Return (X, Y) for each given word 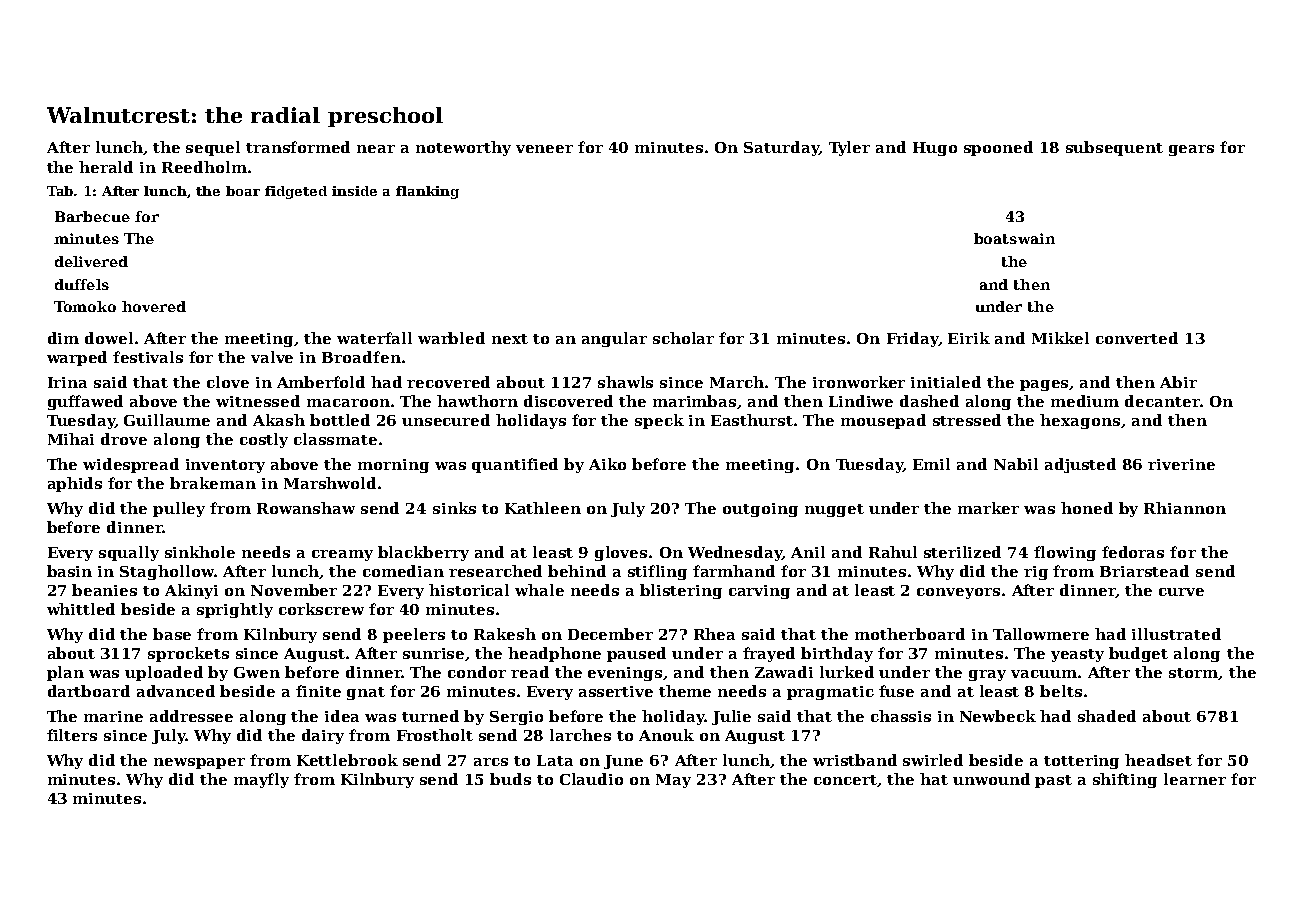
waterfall (374, 338)
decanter (1162, 401)
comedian (403, 571)
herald (106, 167)
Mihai (71, 439)
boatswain (1014, 238)
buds (510, 779)
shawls (625, 382)
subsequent (1114, 148)
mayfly (261, 780)
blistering (681, 591)
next (510, 339)
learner (1195, 779)
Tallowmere (1041, 634)
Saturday (781, 148)
